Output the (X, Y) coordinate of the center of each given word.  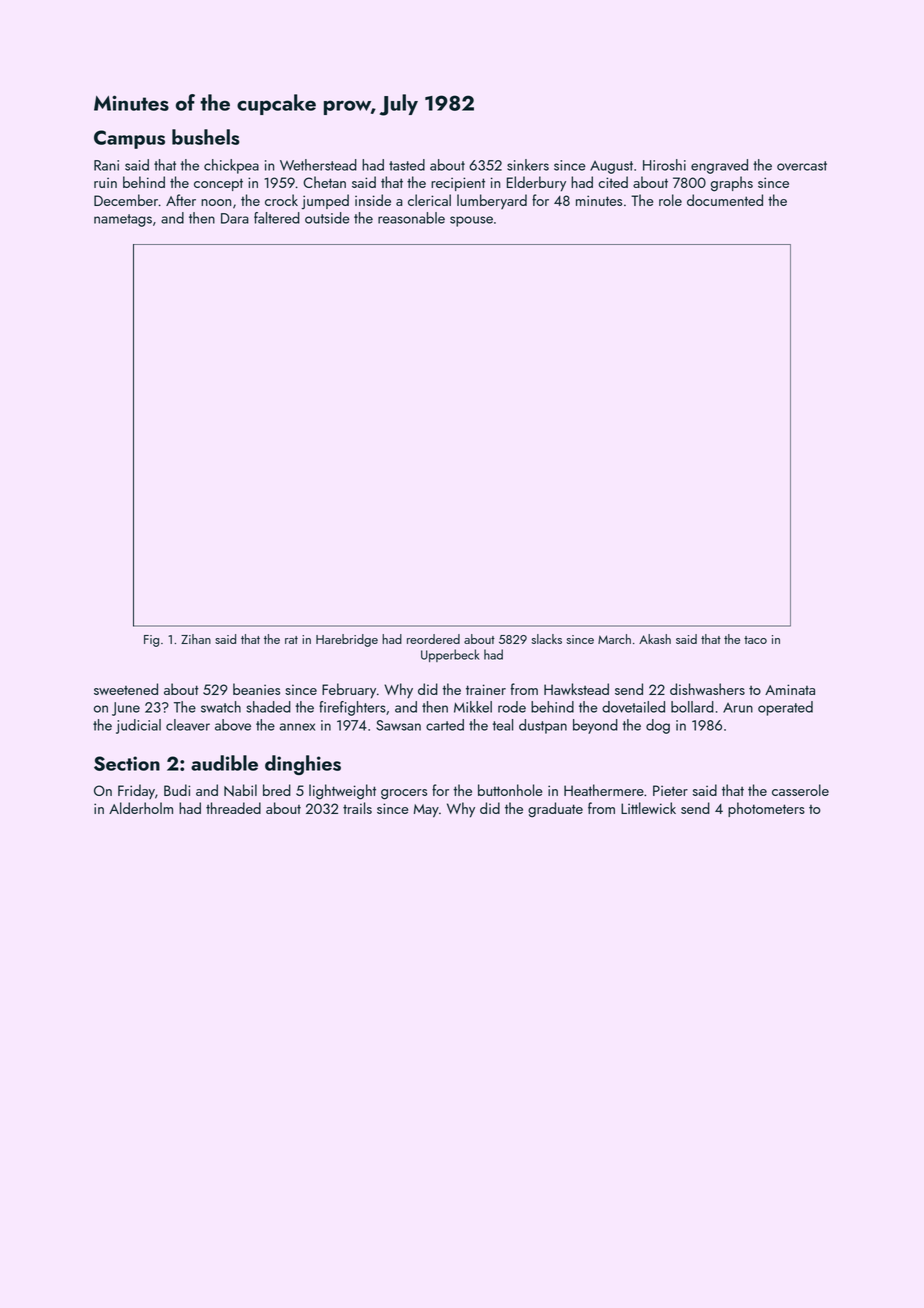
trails (357, 808)
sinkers (528, 165)
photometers (766, 809)
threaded (233, 808)
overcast (802, 166)
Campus (129, 139)
